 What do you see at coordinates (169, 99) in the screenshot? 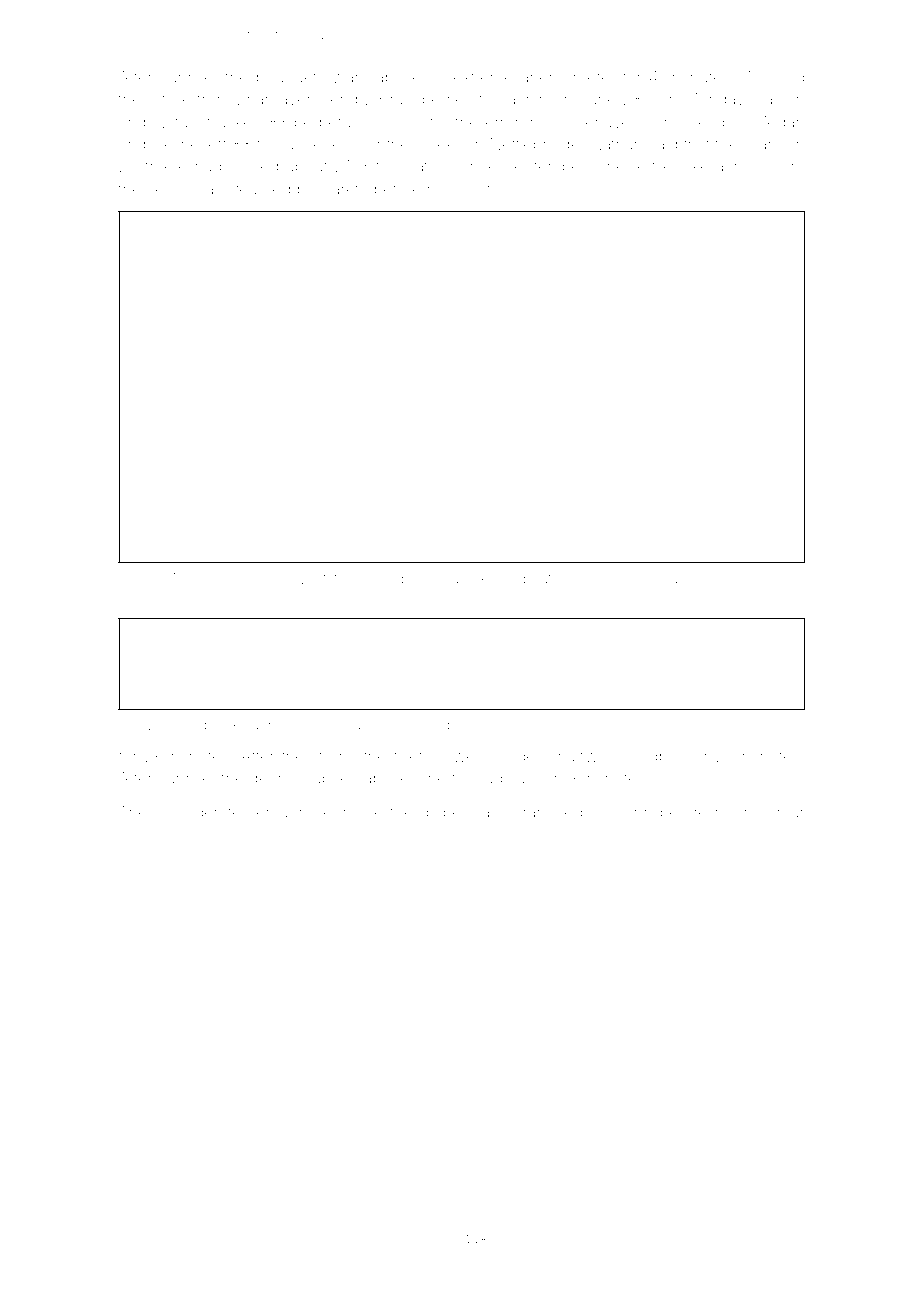
I see `article` at bounding box center [169, 99].
